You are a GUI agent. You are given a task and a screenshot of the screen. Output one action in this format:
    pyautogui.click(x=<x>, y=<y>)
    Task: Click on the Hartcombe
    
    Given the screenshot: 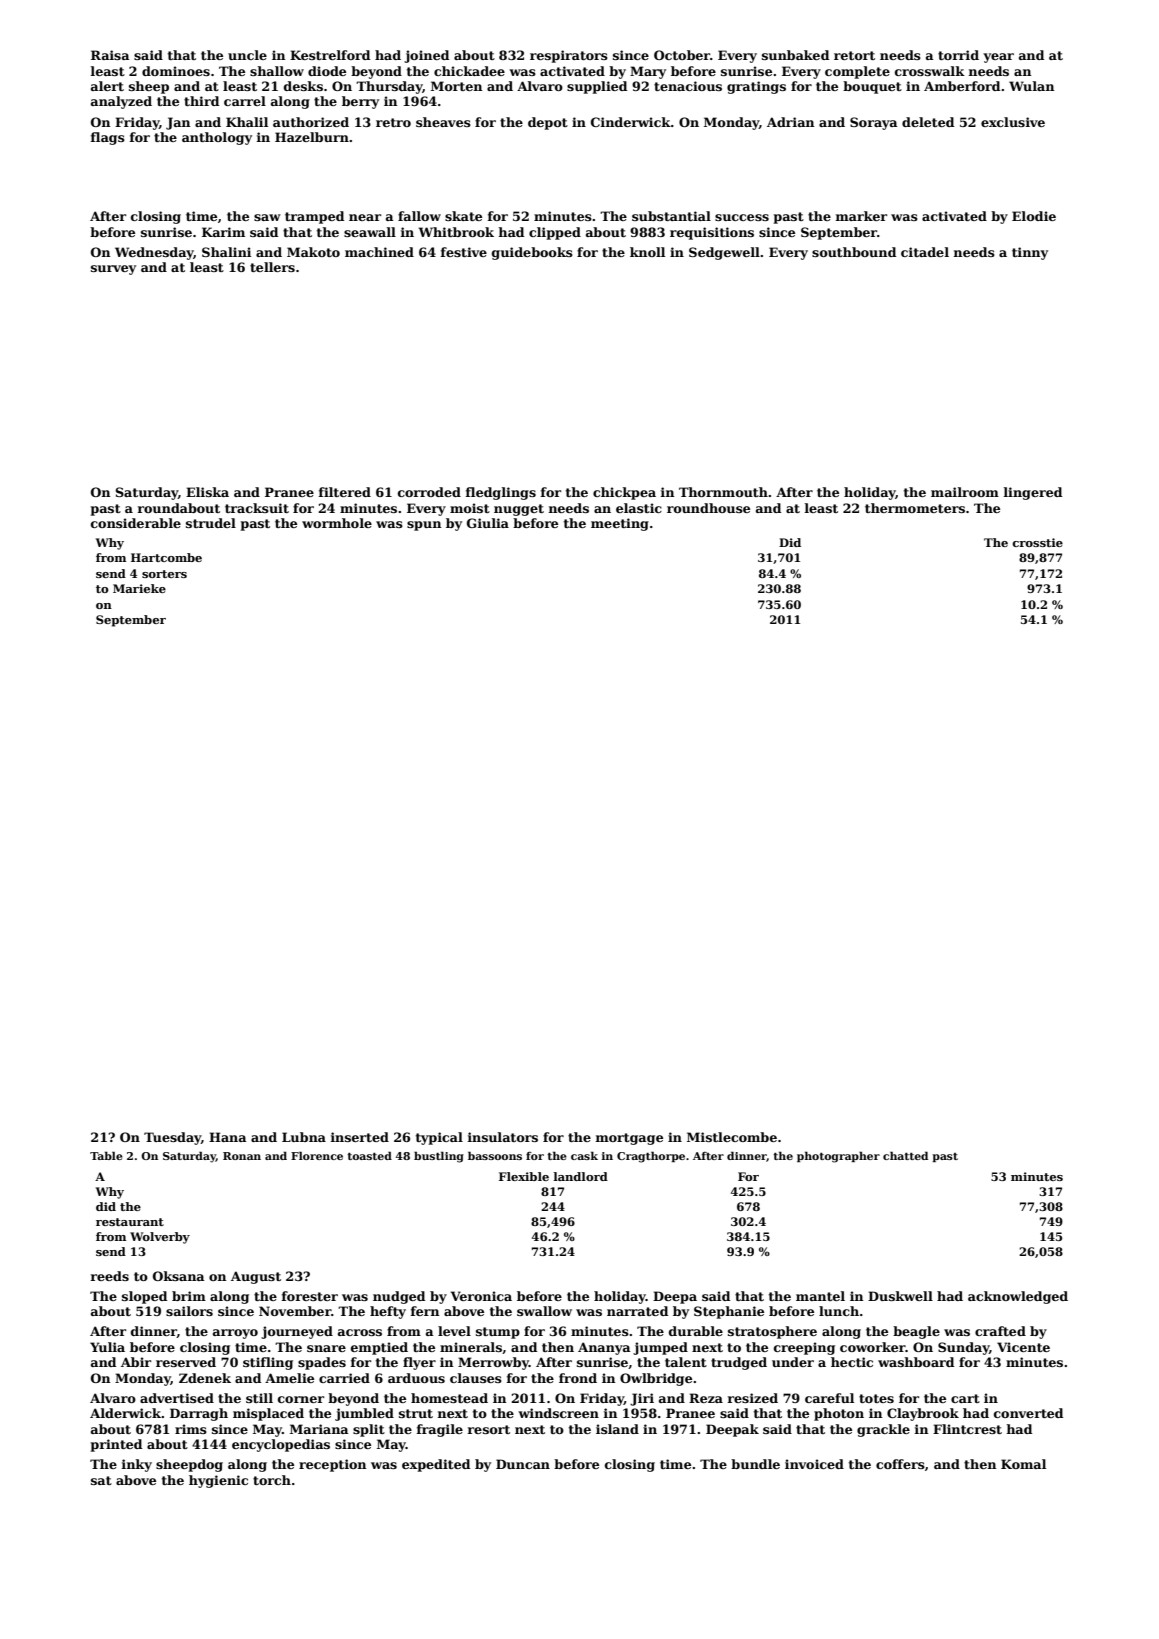 What is the action you would take?
    pyautogui.click(x=166, y=557)
